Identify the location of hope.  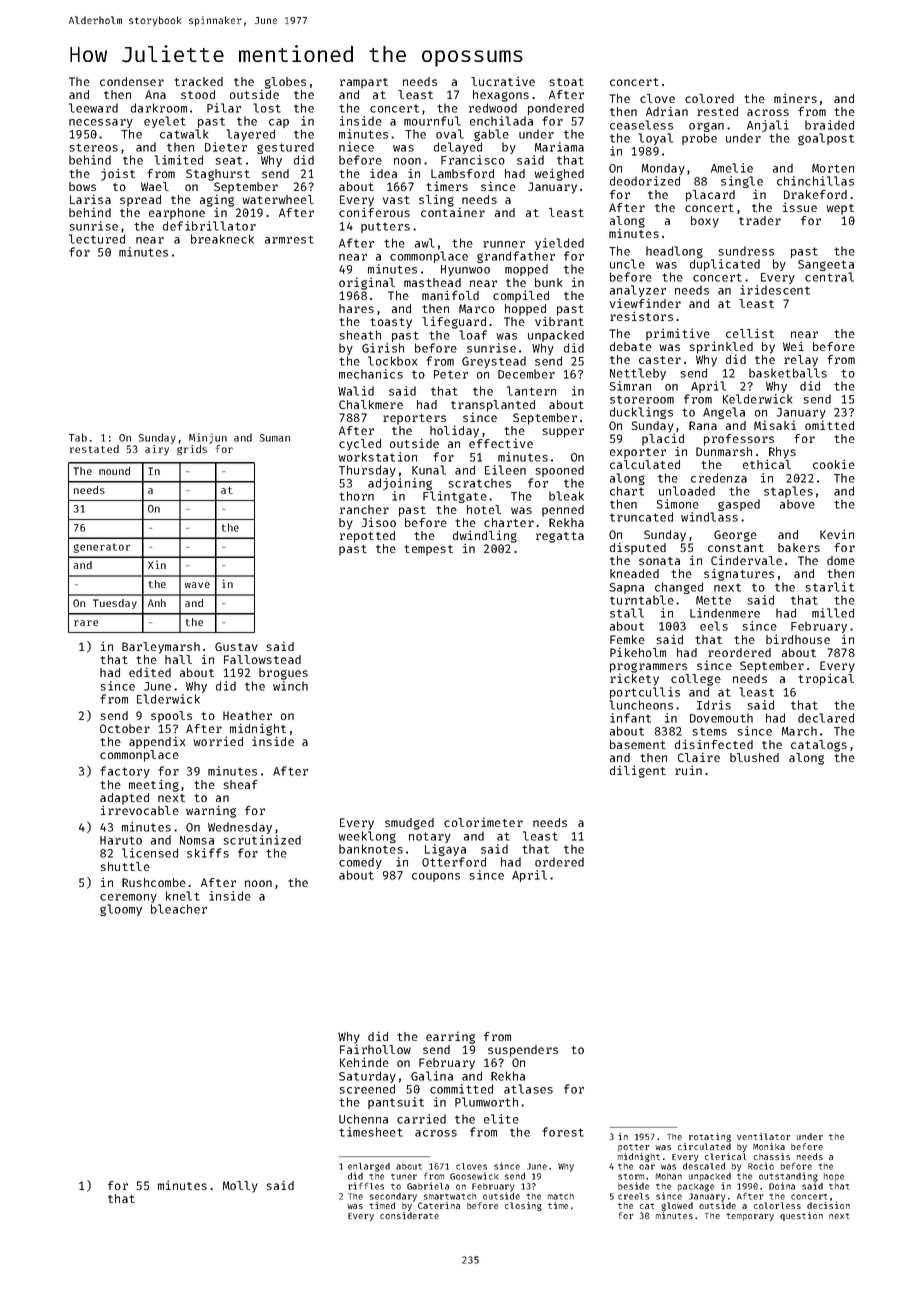
(834, 1177).
